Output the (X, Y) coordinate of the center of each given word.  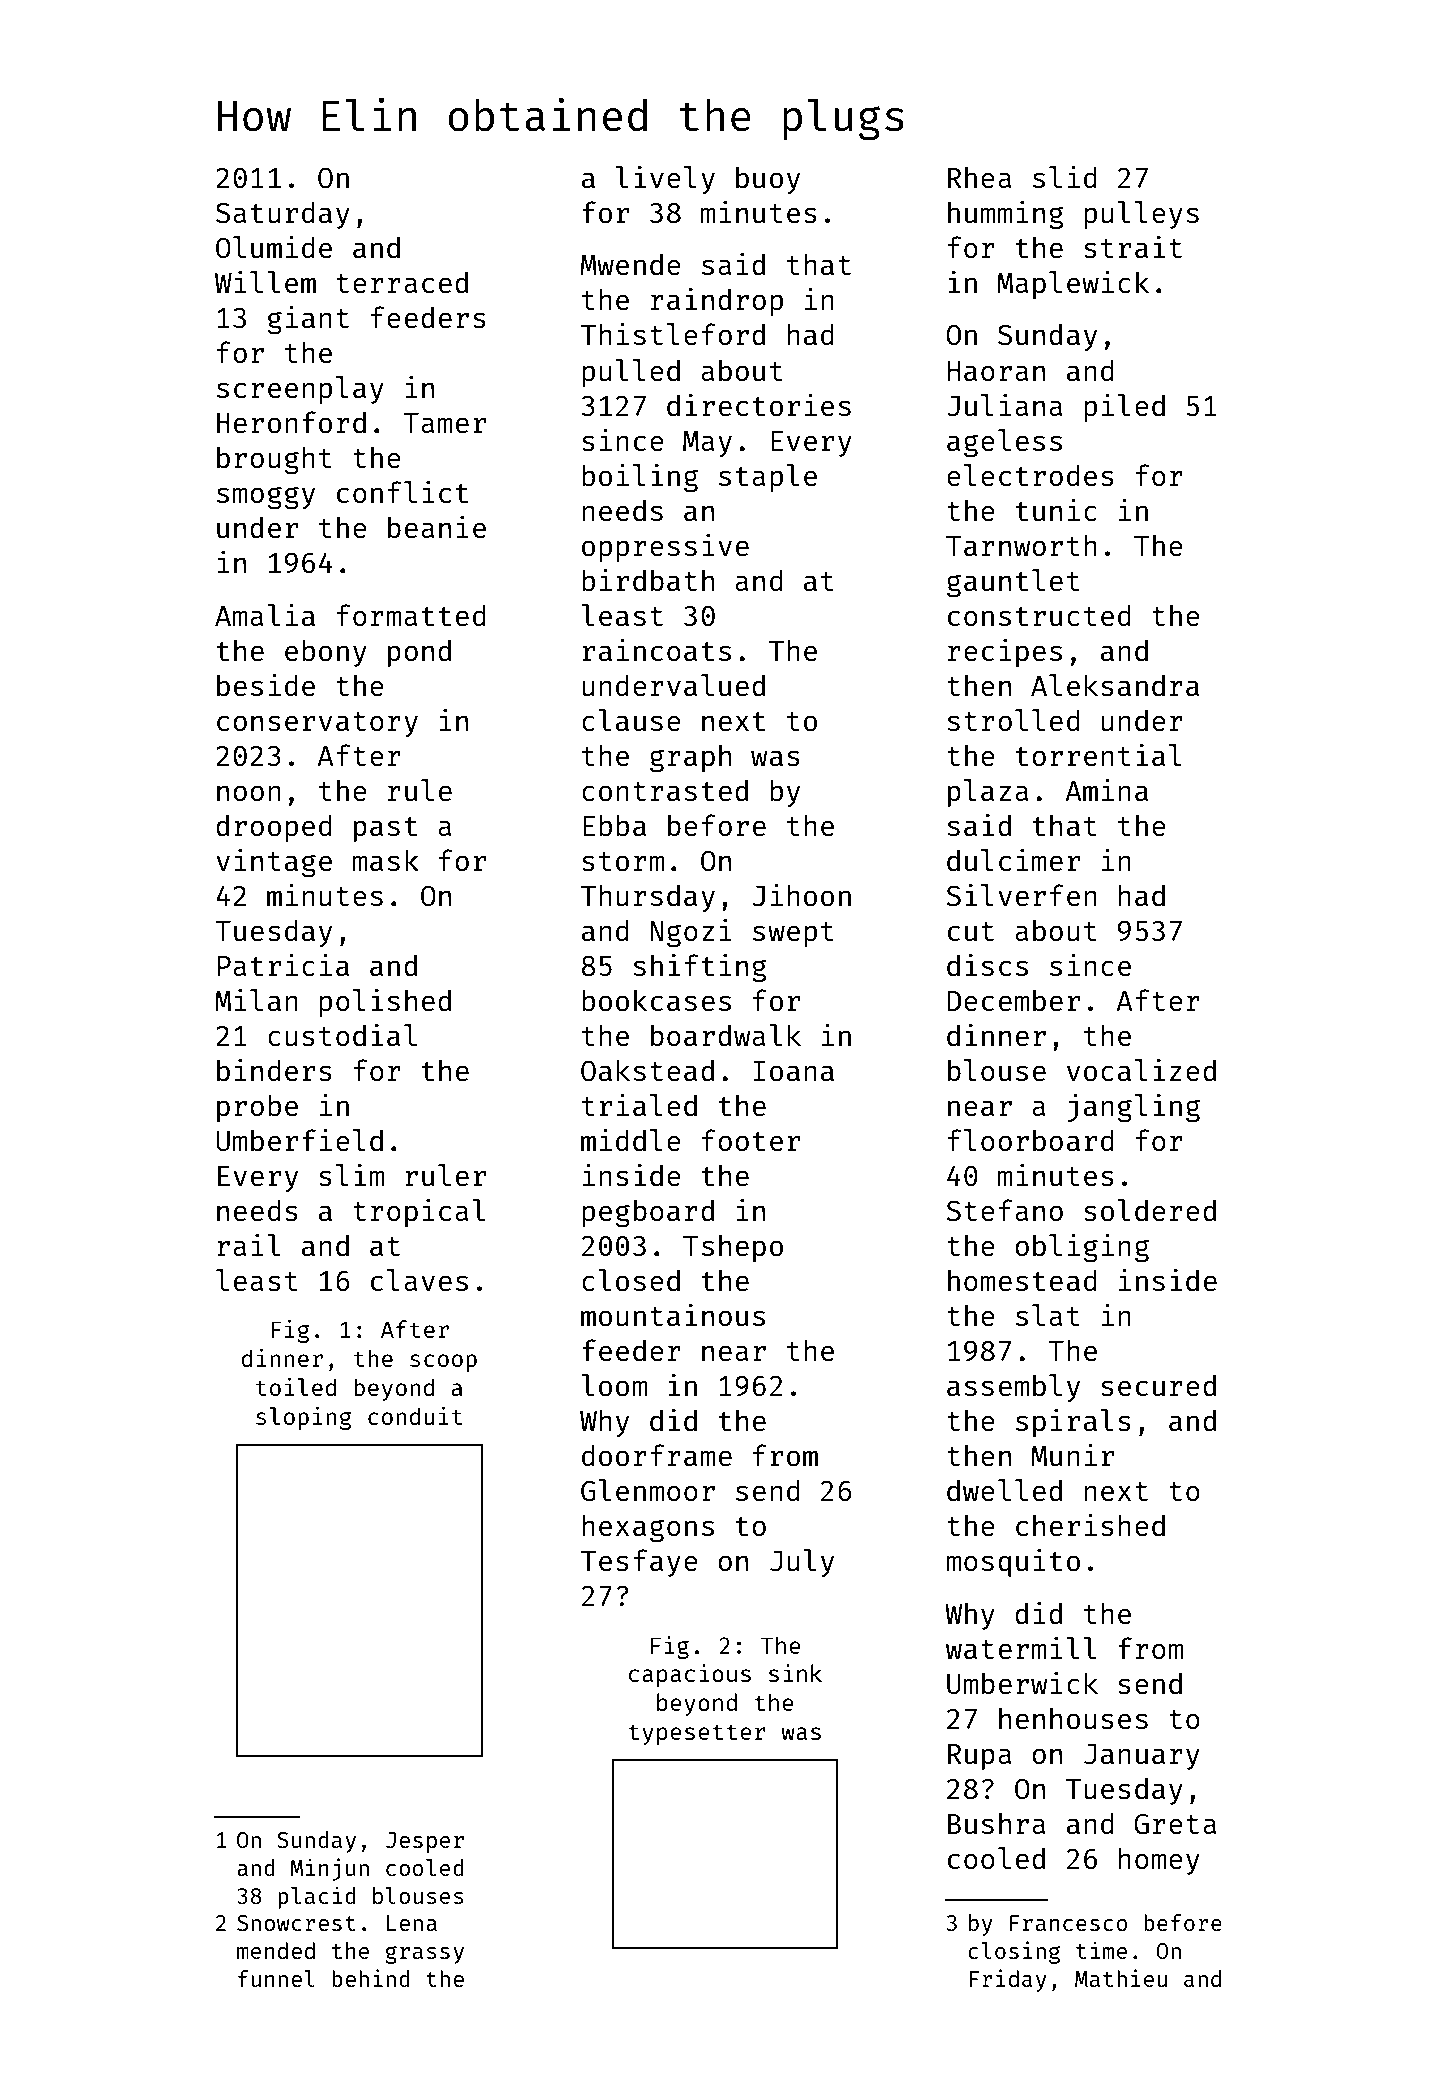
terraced (402, 282)
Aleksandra (1115, 685)
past (385, 829)
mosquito (1013, 1563)
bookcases (656, 1000)
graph (690, 758)
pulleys (1141, 215)
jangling (1134, 1108)
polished (385, 1003)
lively (665, 180)
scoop (443, 1363)
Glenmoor (648, 1490)
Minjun (329, 1869)
